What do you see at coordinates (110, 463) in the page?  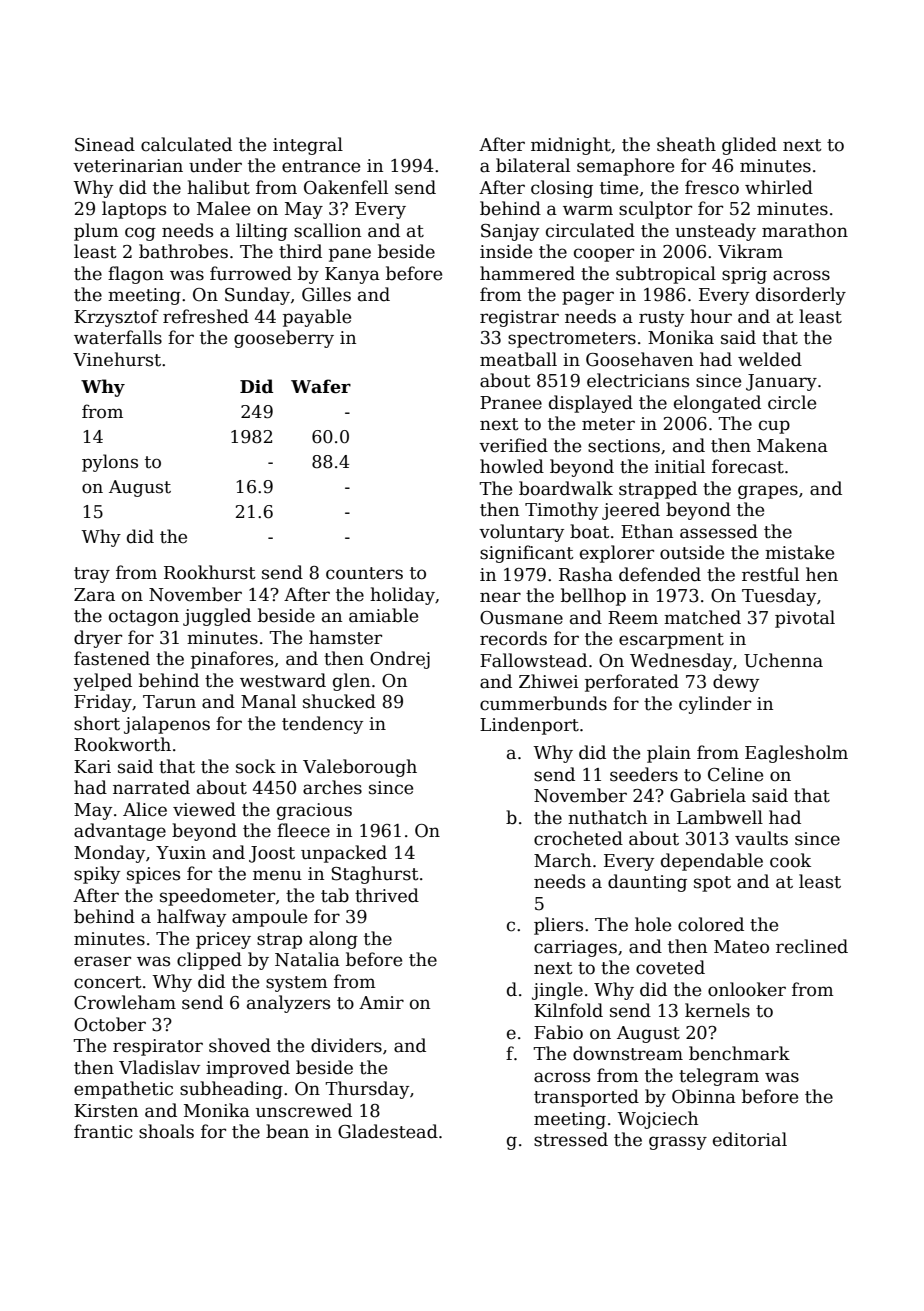 I see `pylons` at bounding box center [110, 463].
